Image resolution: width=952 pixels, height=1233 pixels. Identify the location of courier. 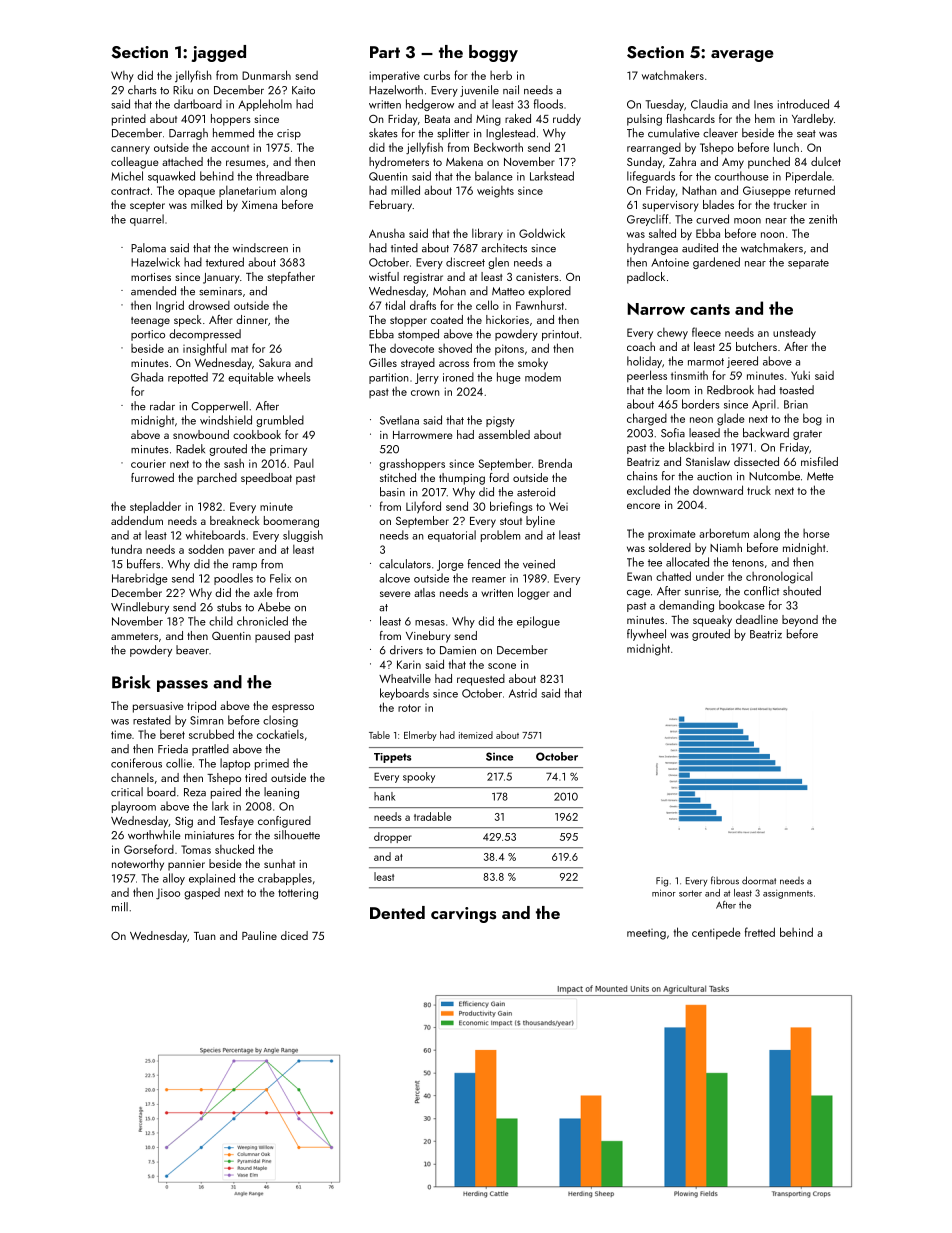
(148, 463).
